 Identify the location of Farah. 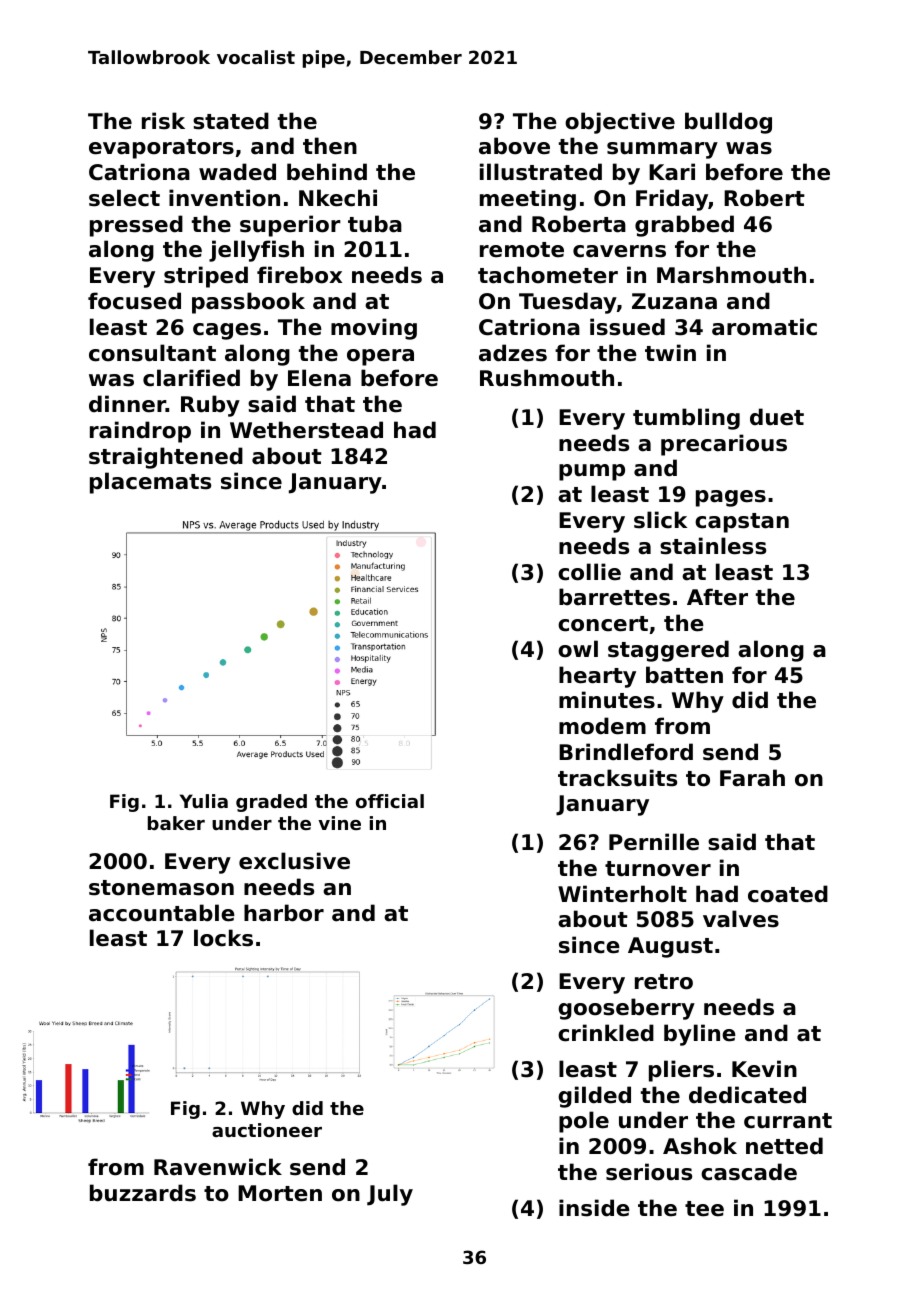
(752, 778).
